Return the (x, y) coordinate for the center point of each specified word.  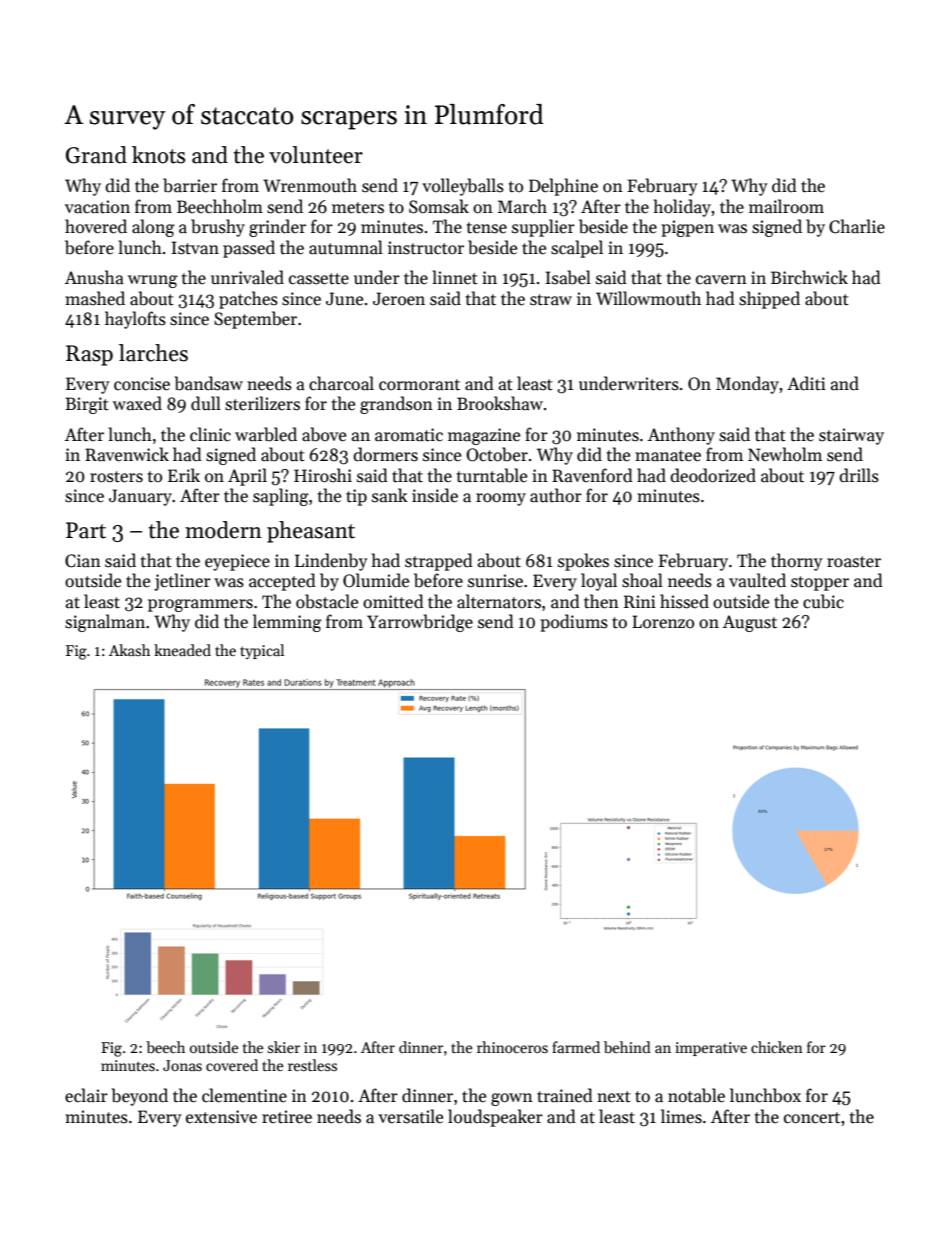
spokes (583, 562)
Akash (129, 650)
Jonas (182, 1065)
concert (812, 1118)
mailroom (786, 206)
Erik (184, 475)
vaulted (757, 580)
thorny (797, 562)
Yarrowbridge (420, 623)
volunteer (316, 155)
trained (565, 1095)
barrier (190, 185)
